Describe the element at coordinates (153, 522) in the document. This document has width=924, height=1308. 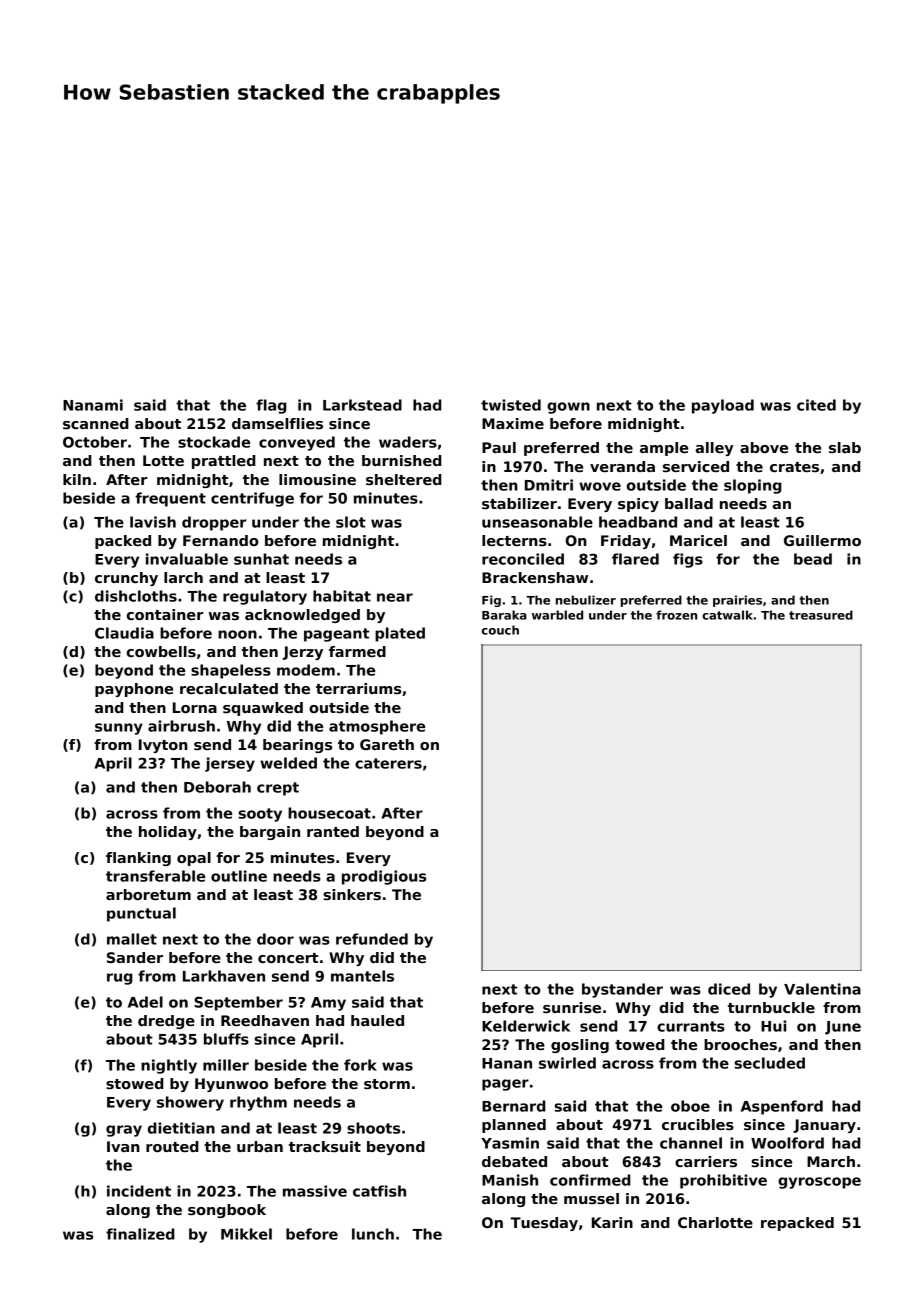
I see `lavish` at that location.
